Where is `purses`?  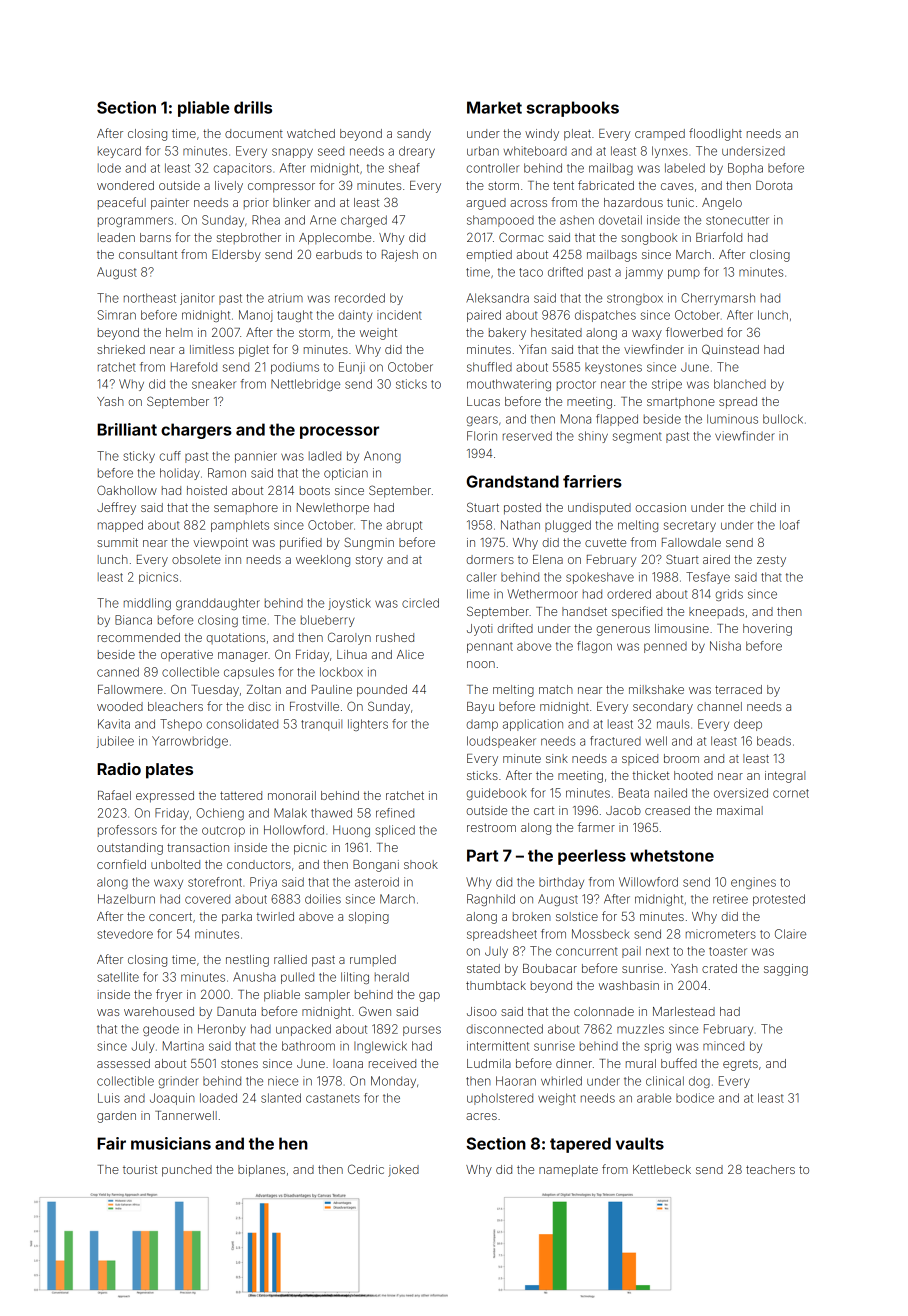 purses is located at coordinates (422, 1031).
